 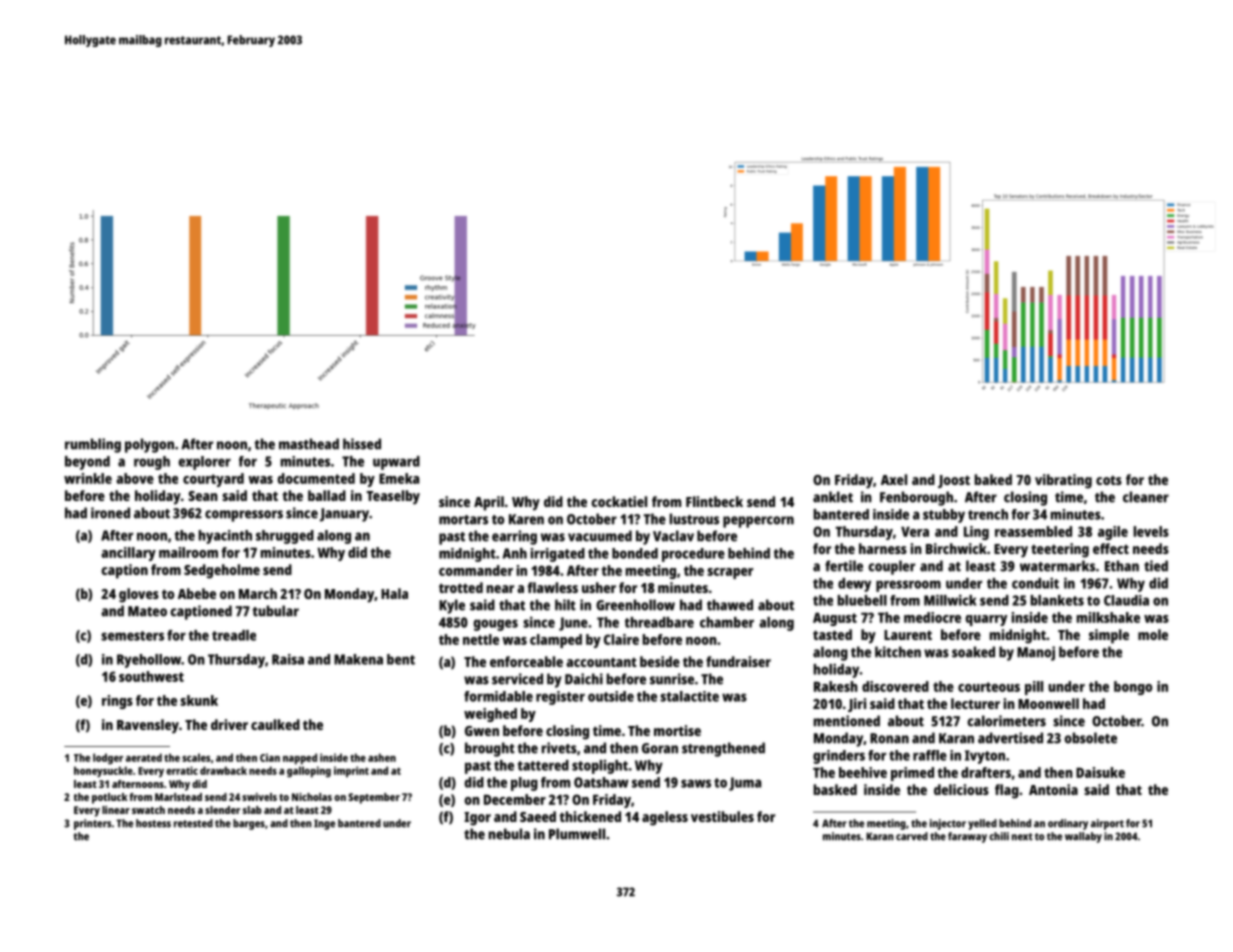 What do you see at coordinates (673, 536) in the screenshot?
I see `Vaclav` at bounding box center [673, 536].
